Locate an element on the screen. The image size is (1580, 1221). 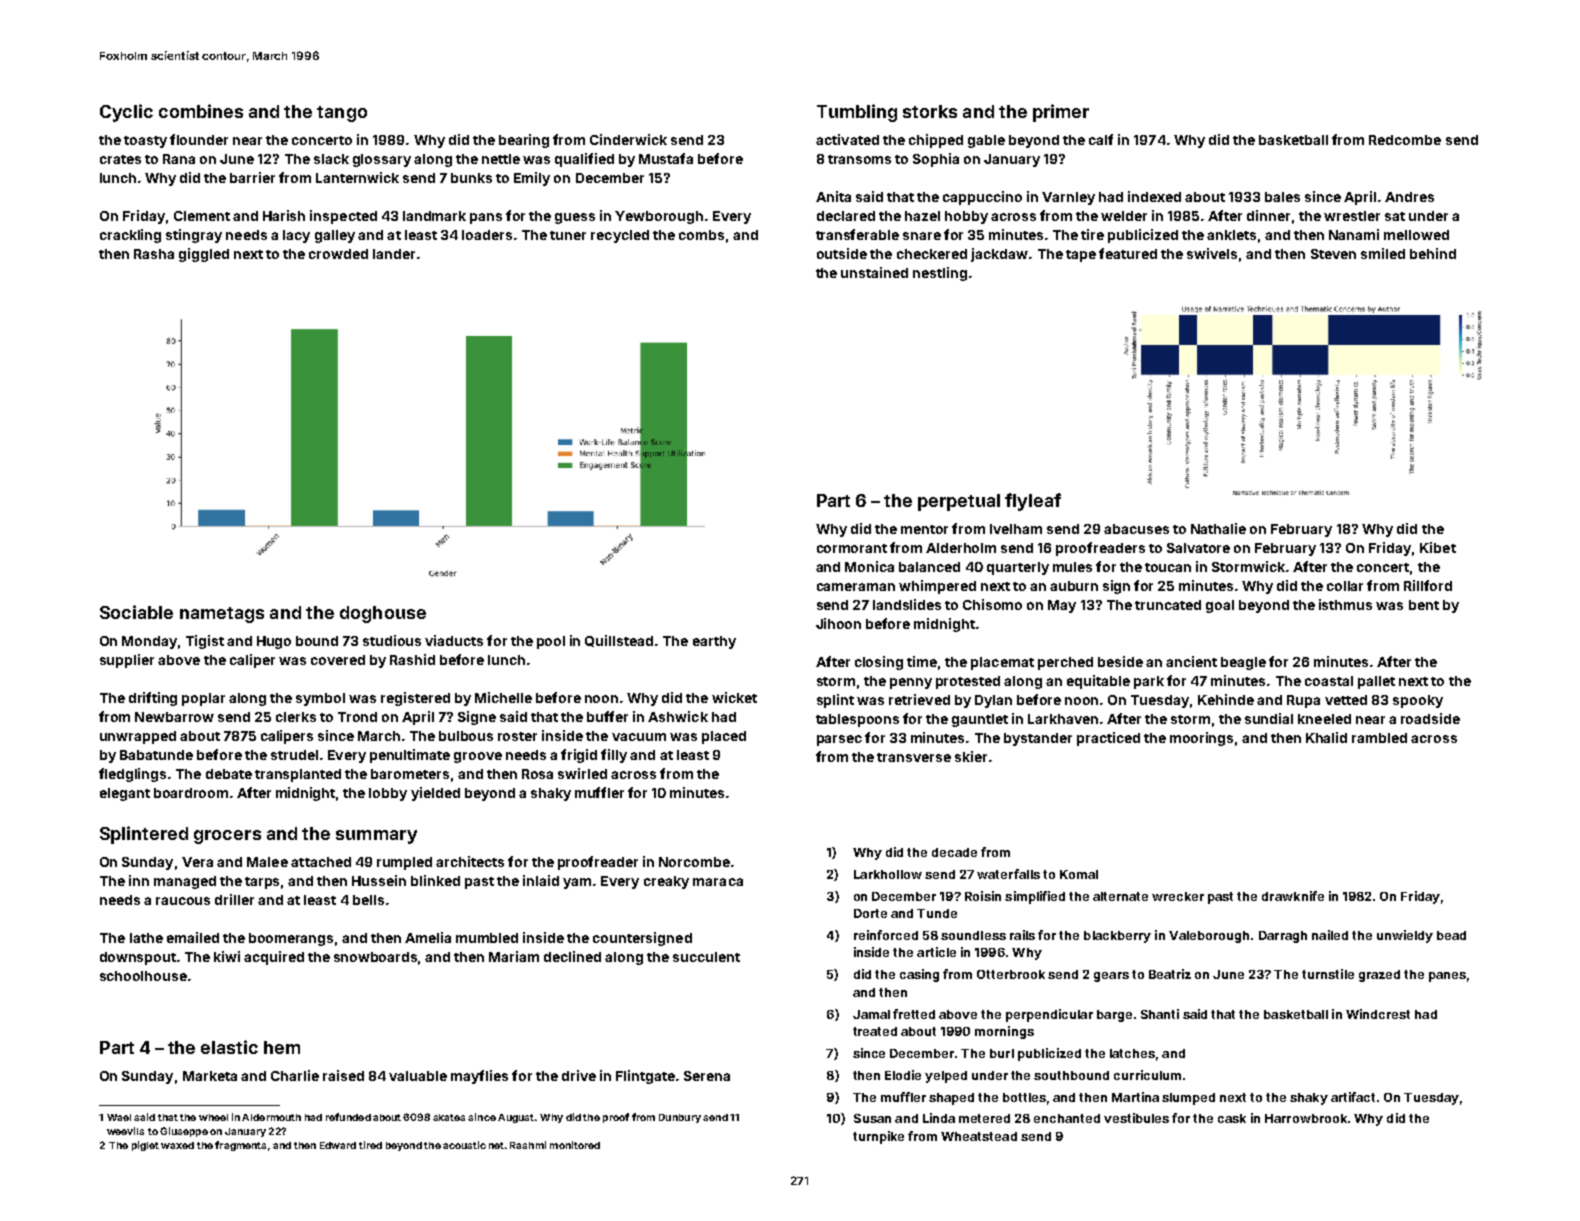
Cinderwick is located at coordinates (628, 139).
